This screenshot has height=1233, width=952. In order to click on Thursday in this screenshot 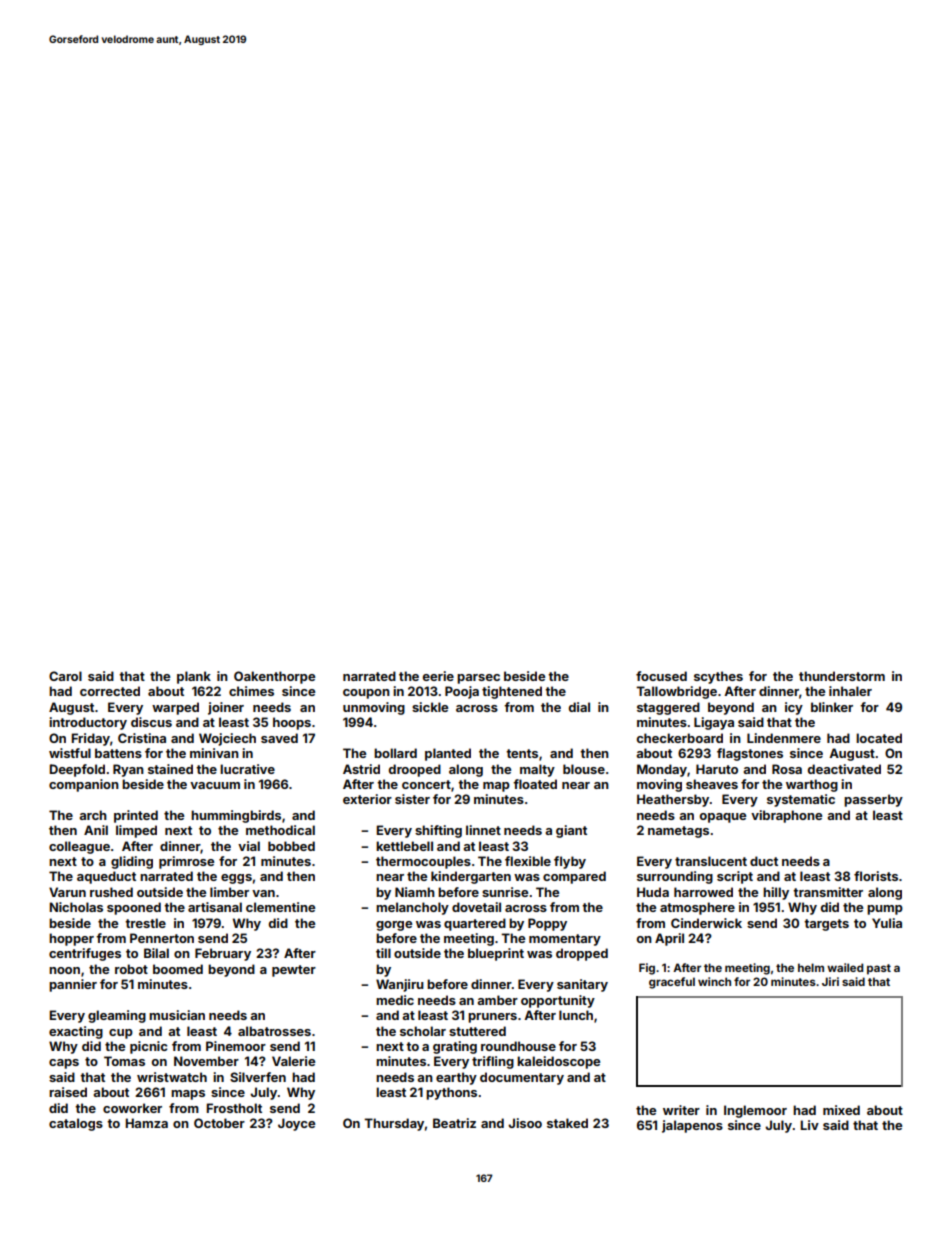, I will do `click(394, 1124)`.
